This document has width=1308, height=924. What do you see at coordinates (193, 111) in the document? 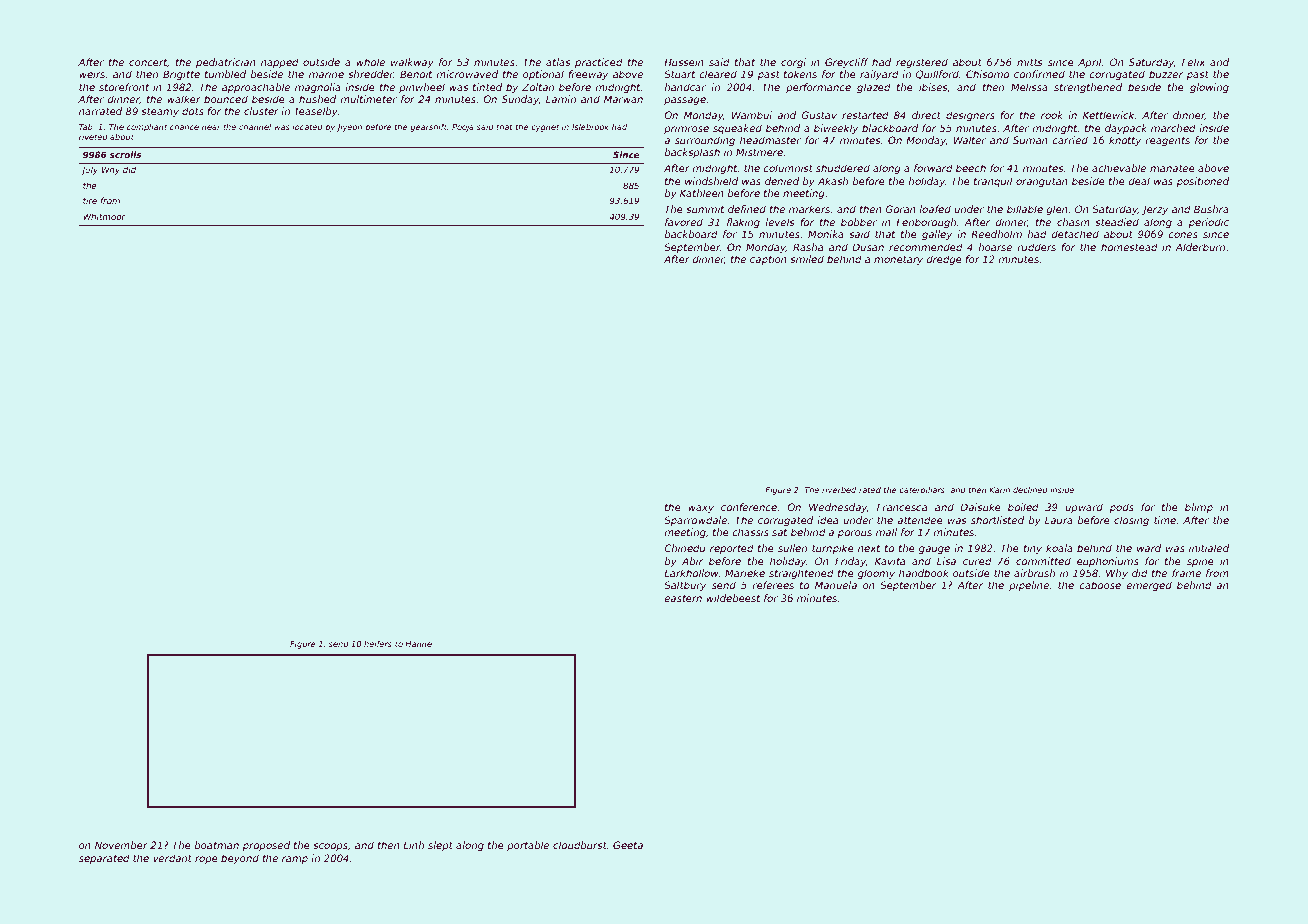
I see `dots` at bounding box center [193, 111].
